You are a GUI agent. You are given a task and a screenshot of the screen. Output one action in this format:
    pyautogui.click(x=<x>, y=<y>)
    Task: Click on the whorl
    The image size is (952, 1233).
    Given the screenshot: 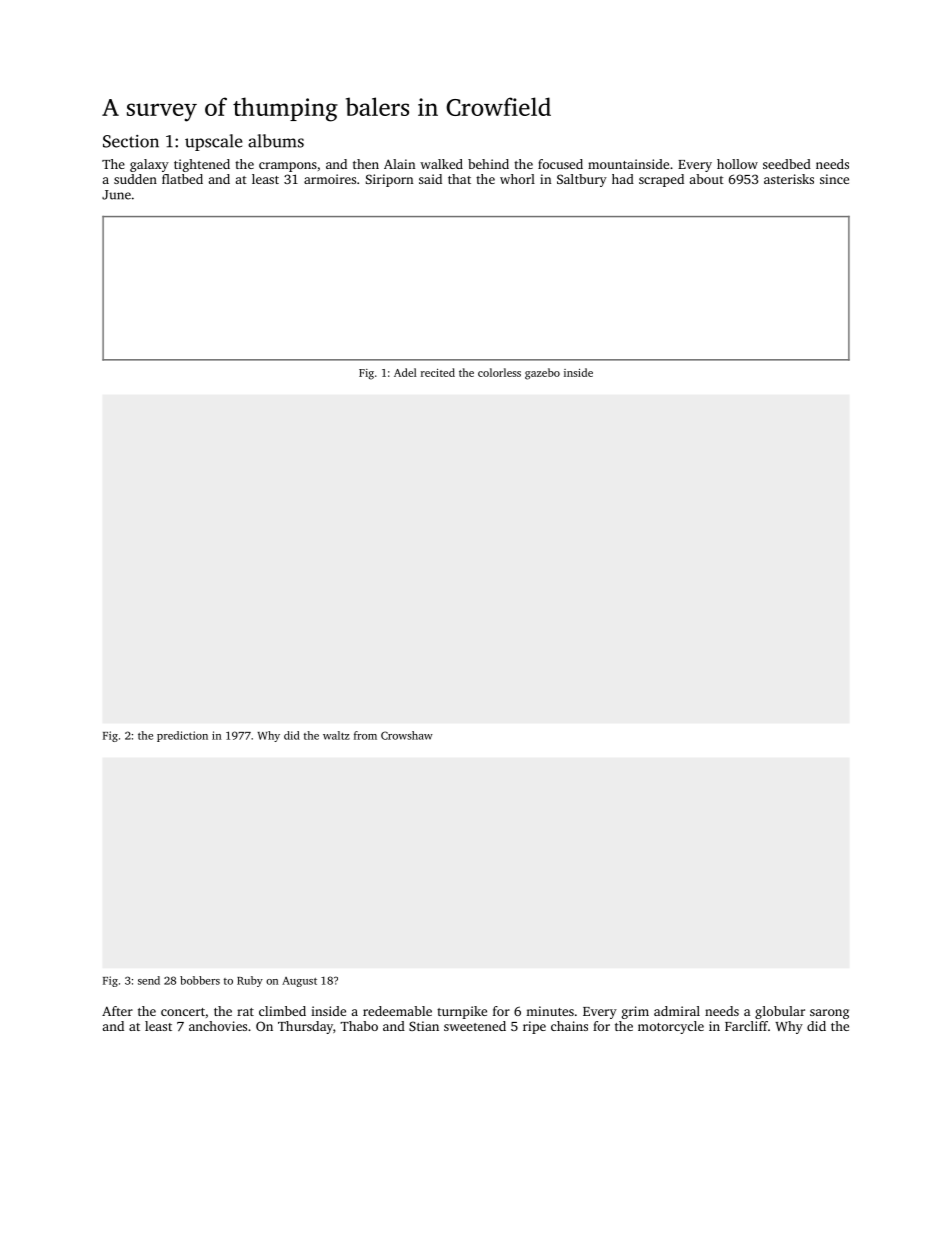 What is the action you would take?
    pyautogui.click(x=517, y=179)
